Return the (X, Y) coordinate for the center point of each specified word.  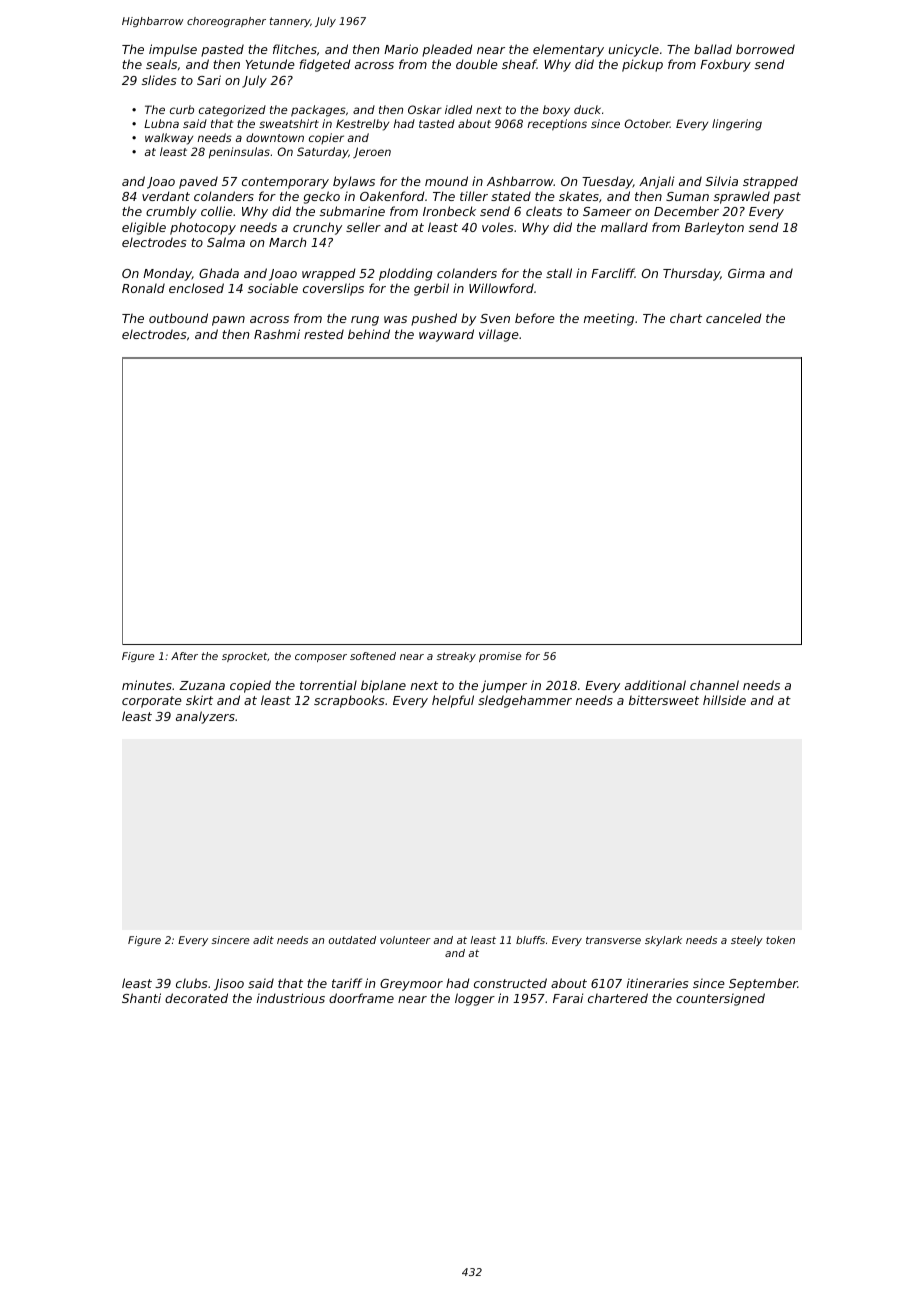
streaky (456, 657)
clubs (192, 983)
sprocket (245, 657)
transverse (613, 940)
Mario (401, 49)
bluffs (530, 940)
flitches (295, 49)
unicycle (634, 50)
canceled (734, 318)
